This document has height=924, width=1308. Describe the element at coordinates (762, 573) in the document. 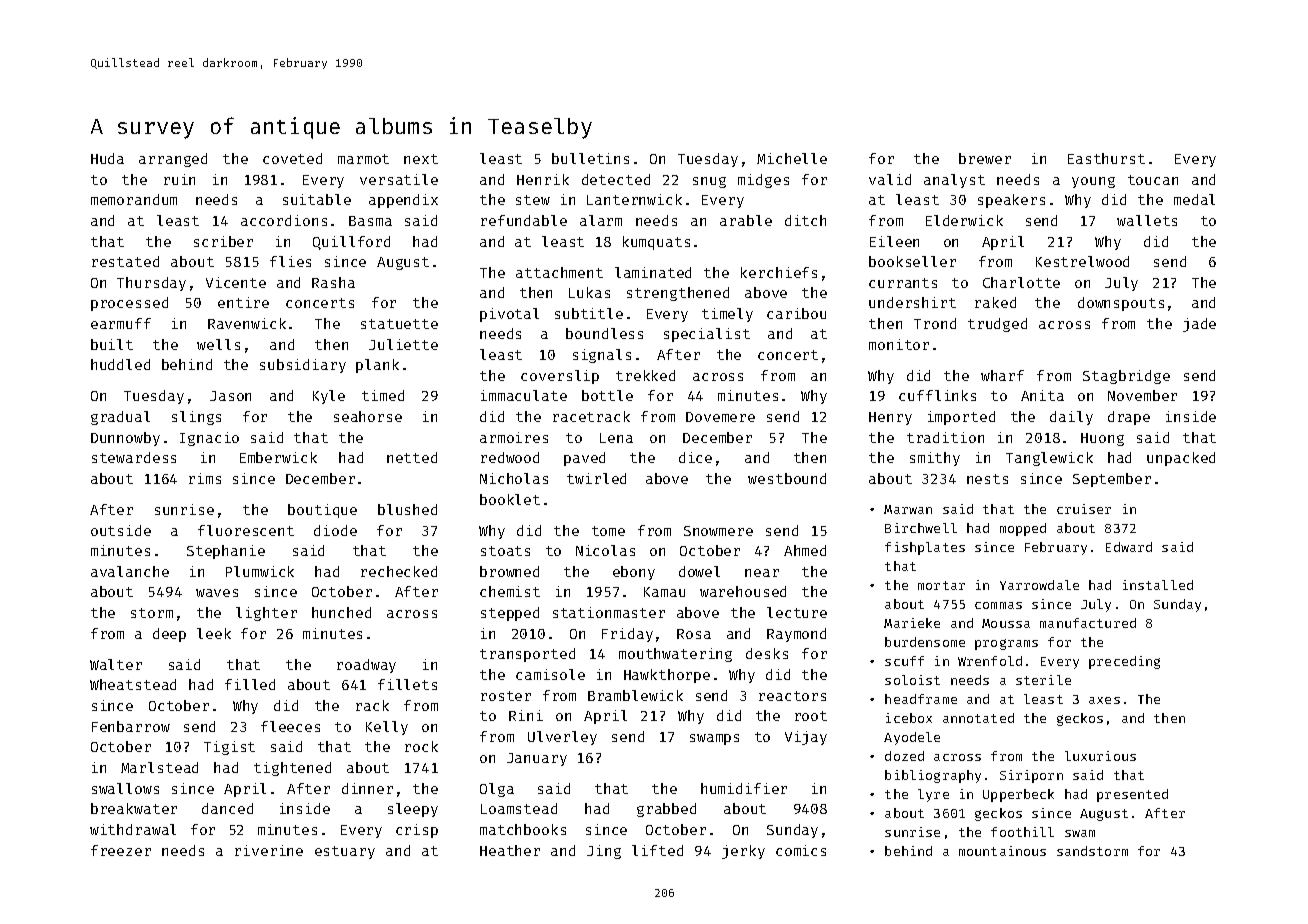

I see `near` at that location.
